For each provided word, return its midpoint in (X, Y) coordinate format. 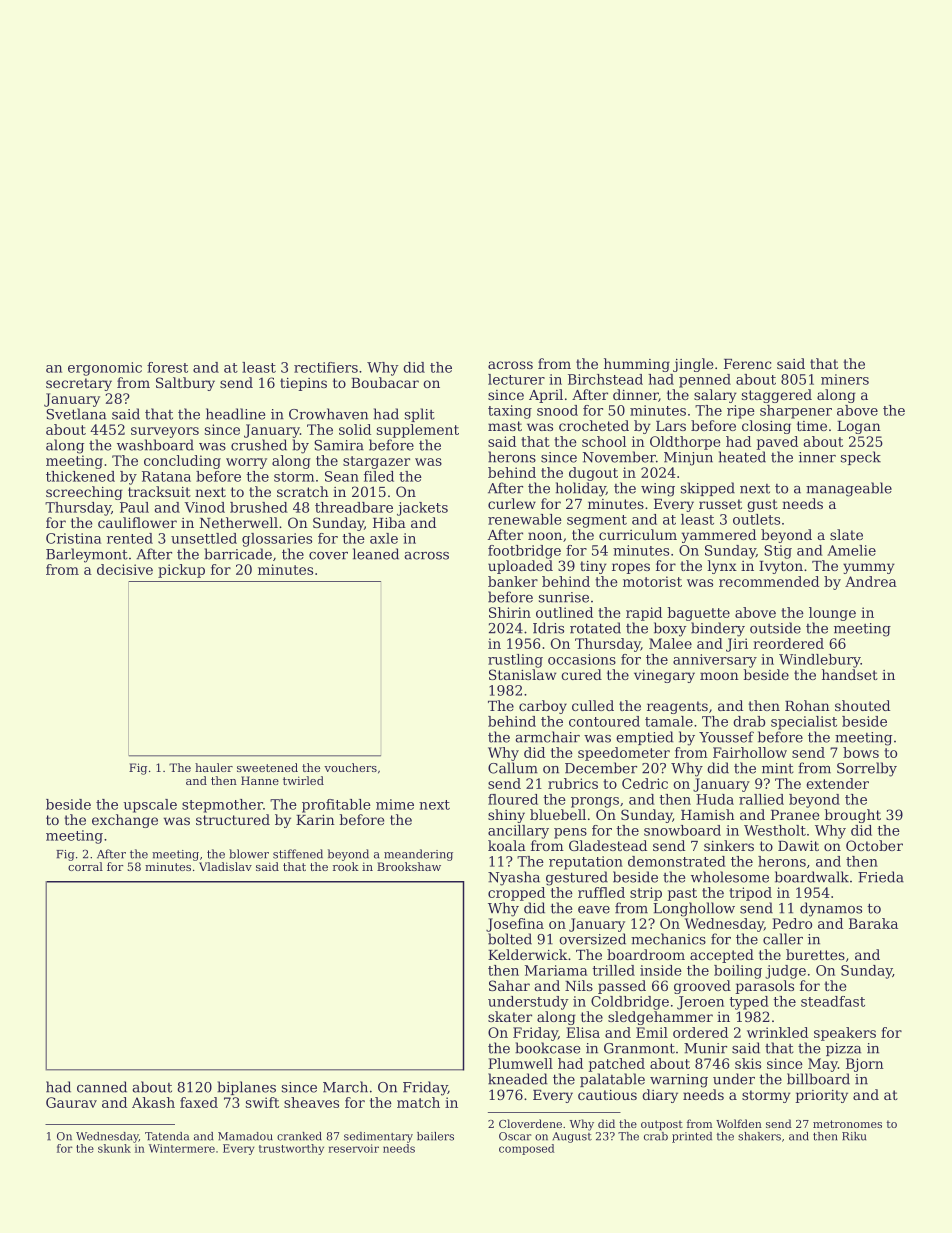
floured (513, 799)
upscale (150, 806)
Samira (339, 445)
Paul (134, 507)
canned (102, 1087)
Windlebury (820, 661)
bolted (510, 939)
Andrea (871, 581)
